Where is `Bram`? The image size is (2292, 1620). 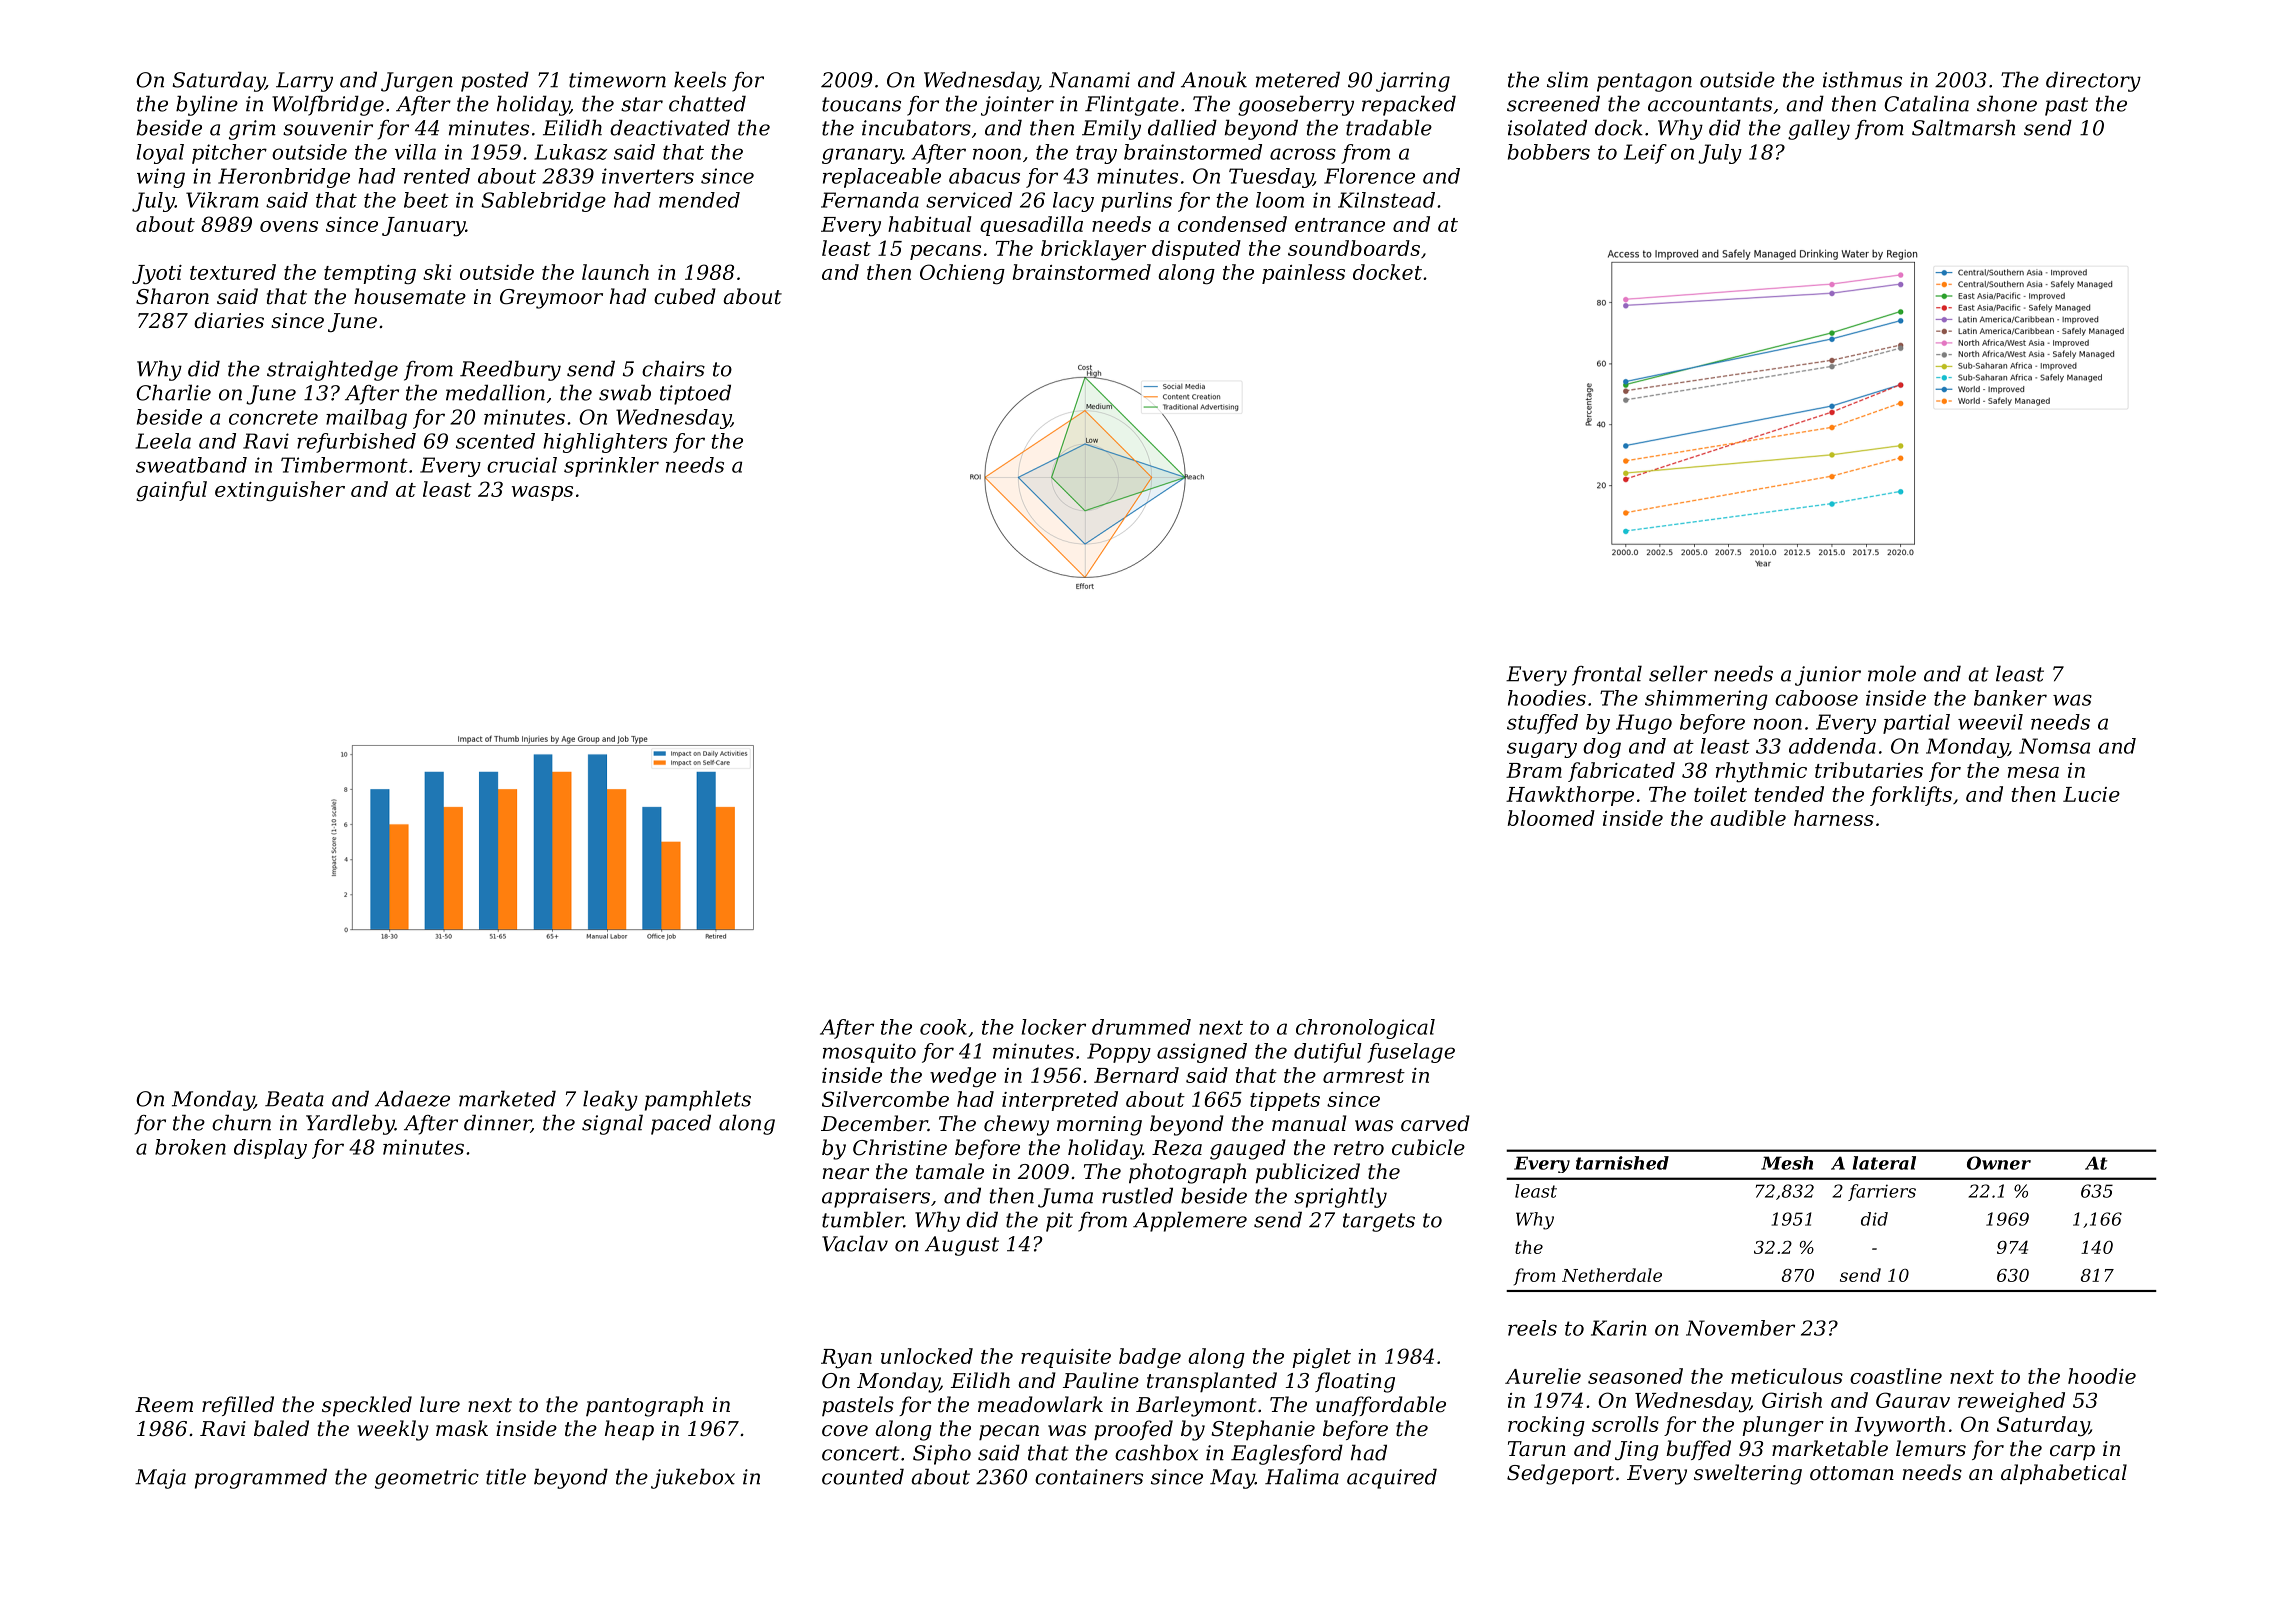
Bram is located at coordinates (1534, 770).
